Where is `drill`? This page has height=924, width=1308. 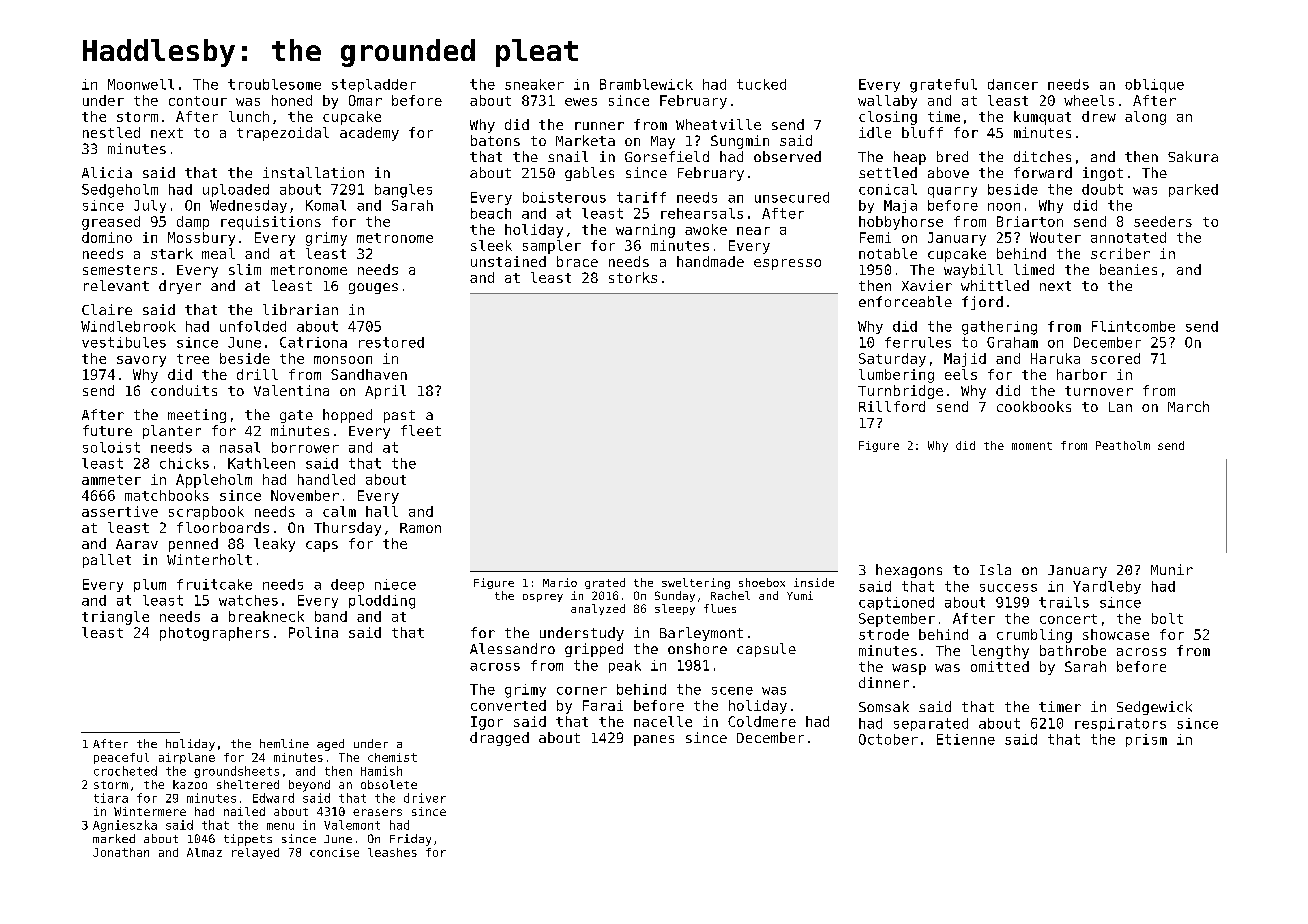
drill is located at coordinates (257, 374).
